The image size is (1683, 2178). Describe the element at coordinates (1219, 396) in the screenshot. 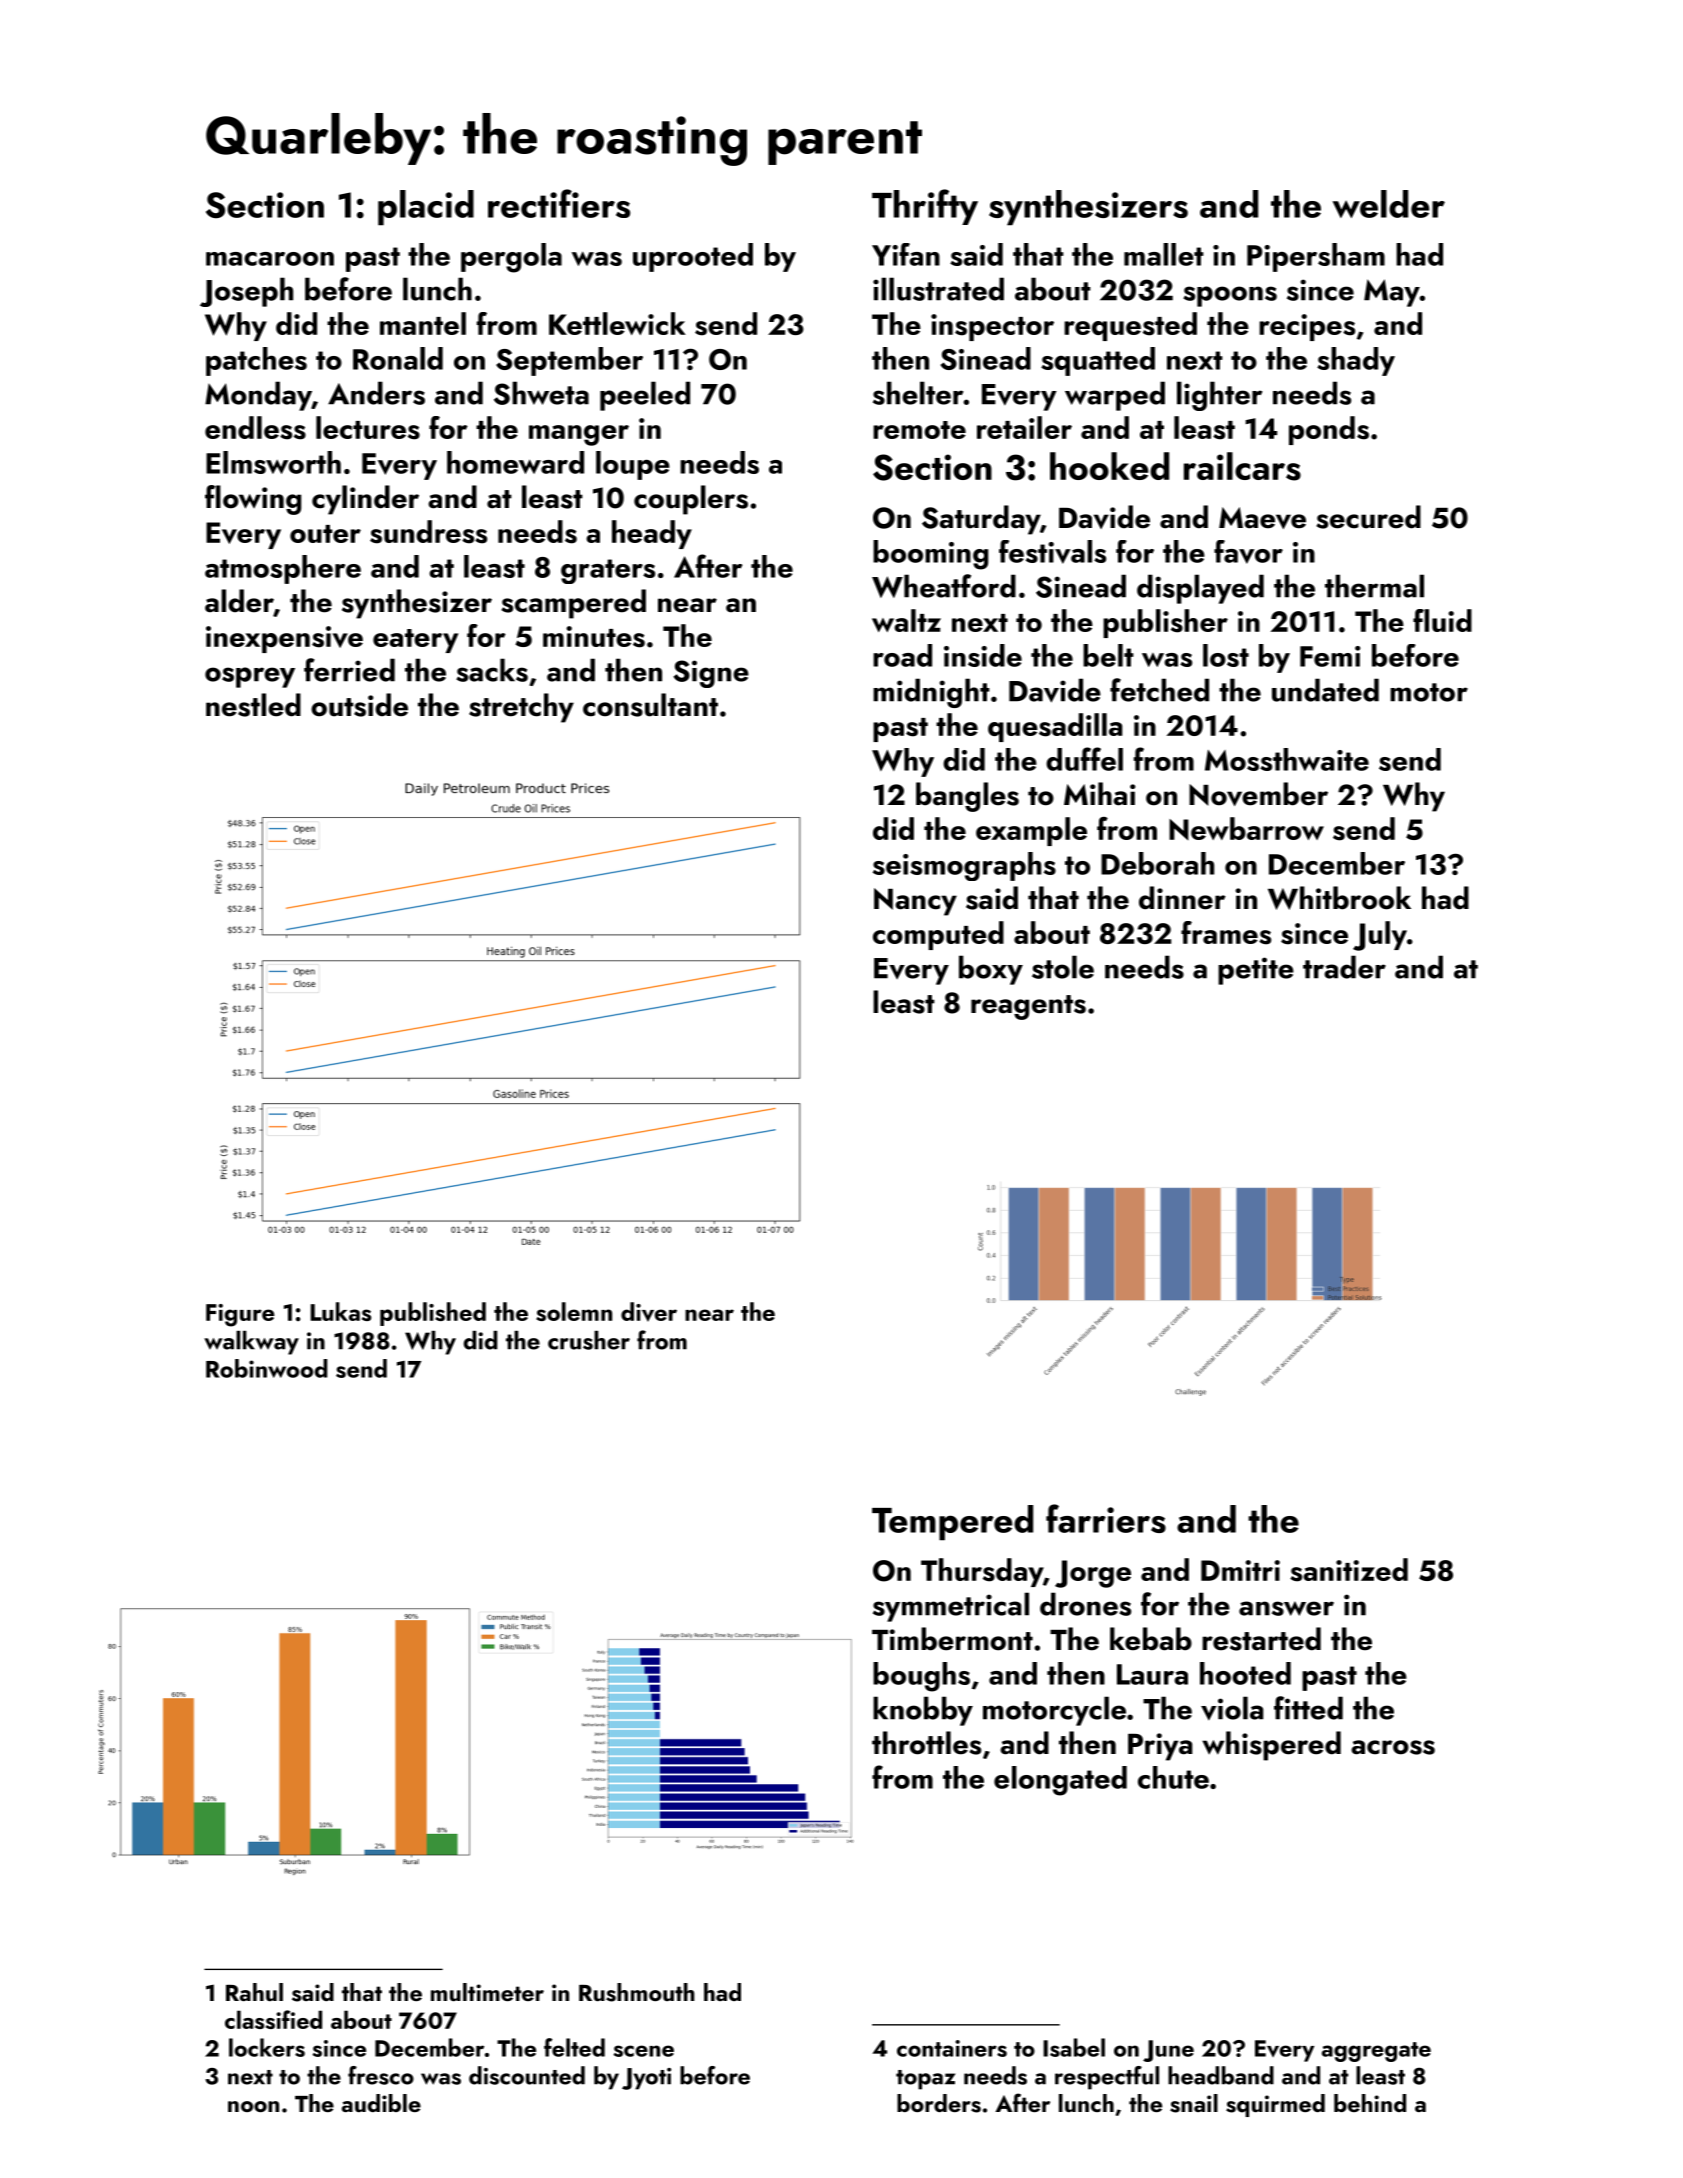

I see `lighter` at that location.
